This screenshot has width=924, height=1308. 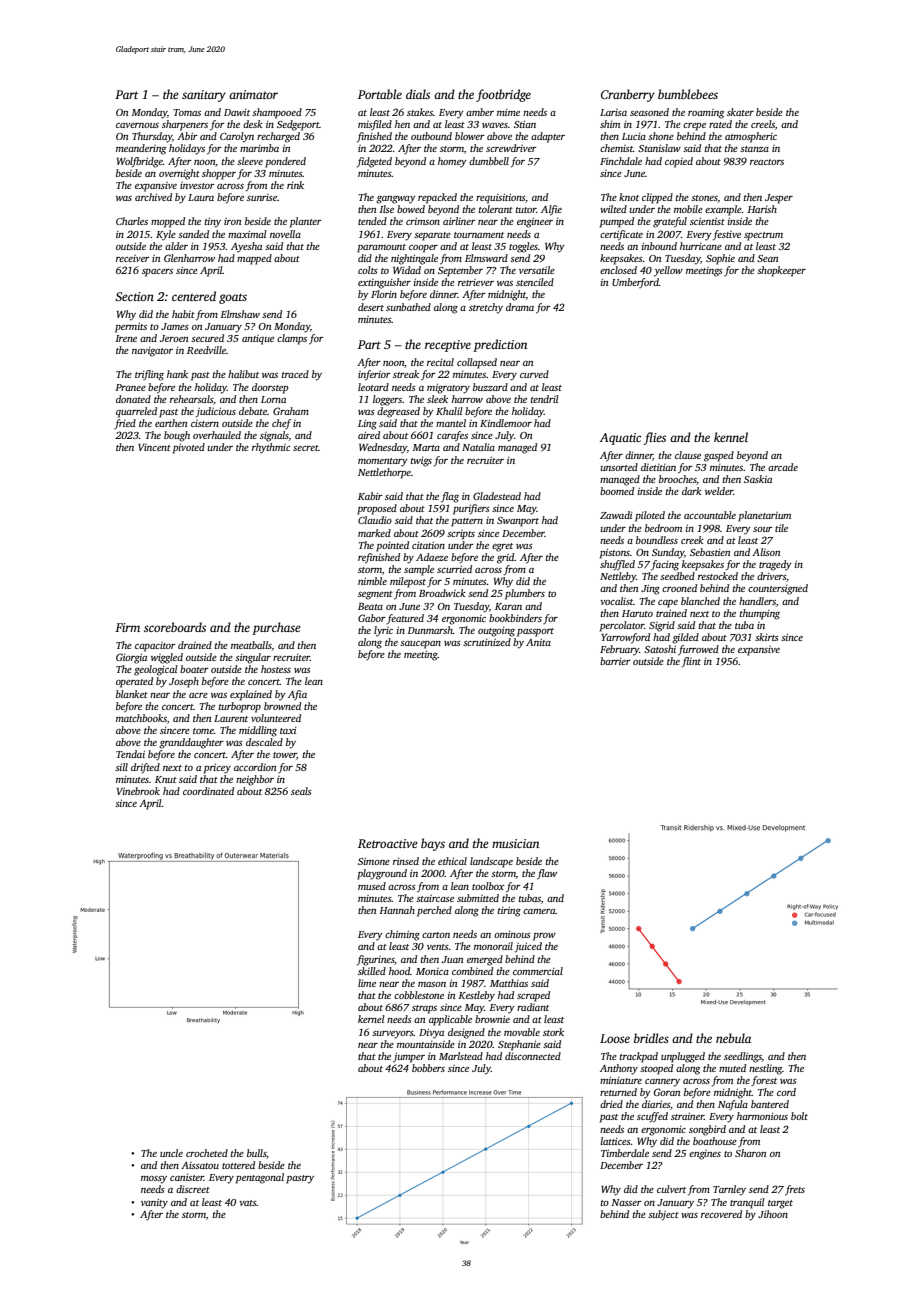 I want to click on Vinebrook, so click(x=138, y=791).
